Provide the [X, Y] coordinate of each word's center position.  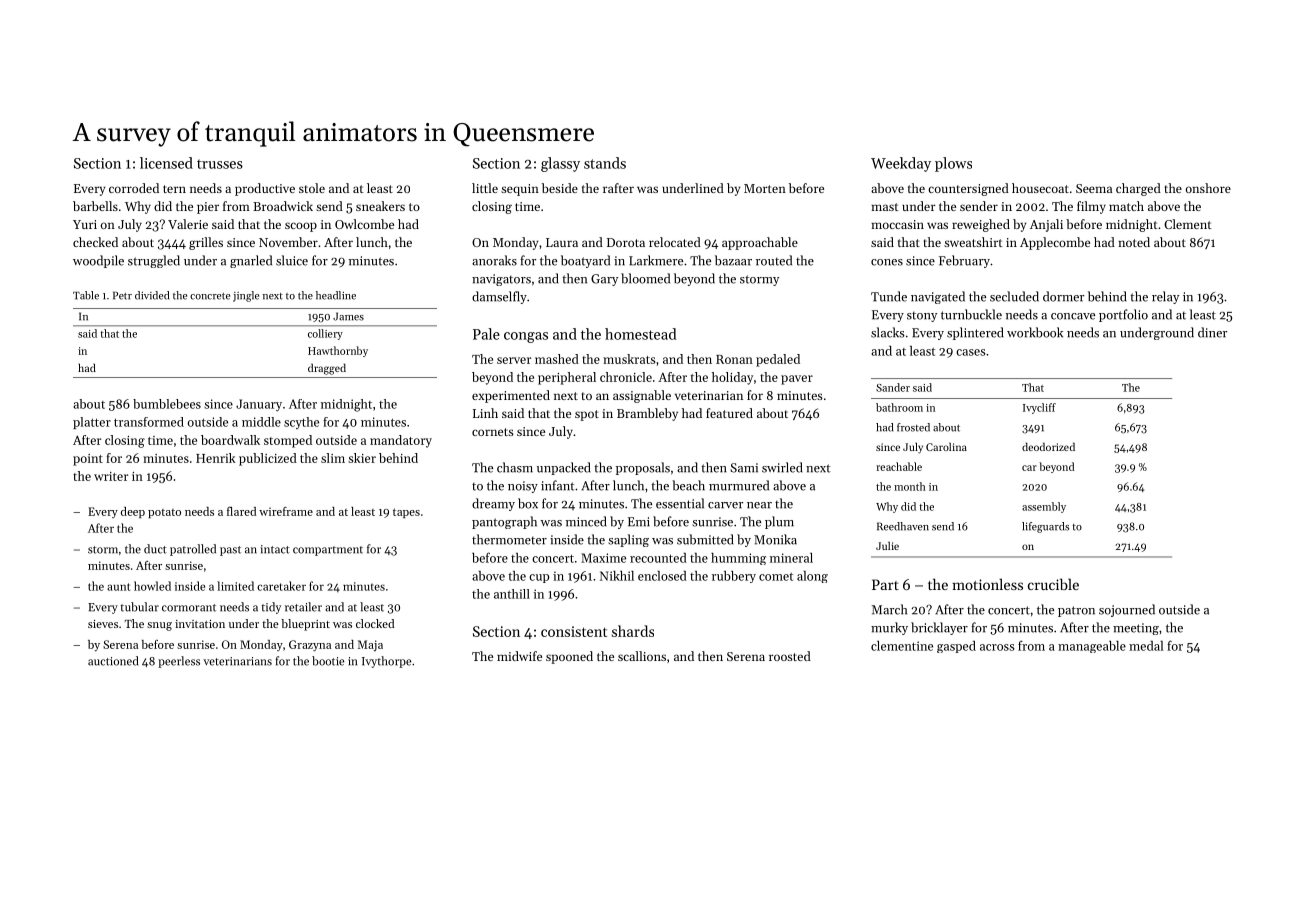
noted [1134, 242]
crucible [1053, 584]
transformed [149, 422]
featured [729, 413]
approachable [760, 243]
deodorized [1048, 447]
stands [605, 163]
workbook [1035, 332]
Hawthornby [338, 351]
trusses [220, 164]
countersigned [968, 189]
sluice [292, 260]
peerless [179, 662]
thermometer [509, 539]
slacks [888, 332]
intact [275, 549]
